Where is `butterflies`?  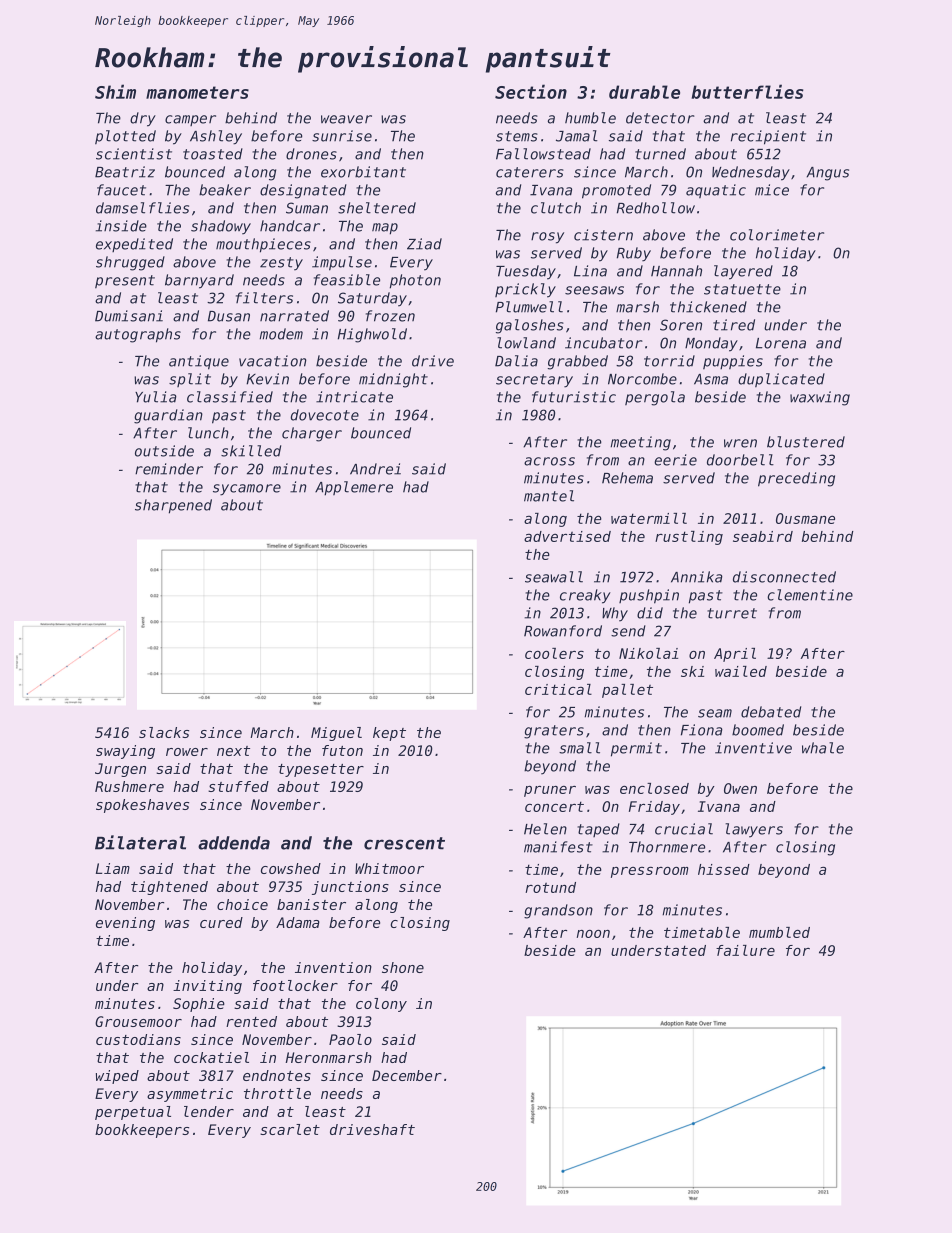
butterflies is located at coordinates (747, 91).
